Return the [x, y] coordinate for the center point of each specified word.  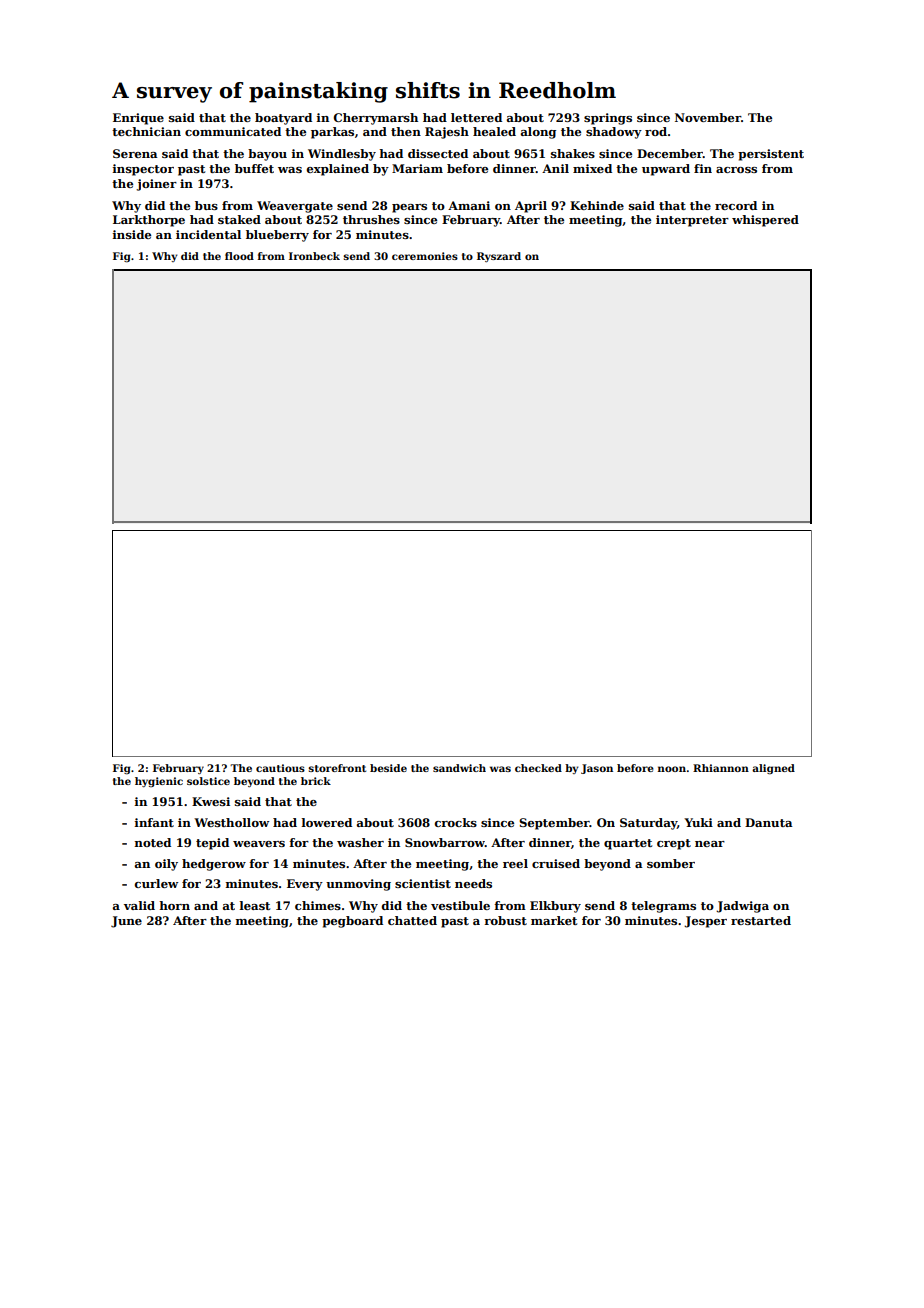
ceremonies [425, 256]
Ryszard [499, 257]
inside [132, 234]
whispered [765, 221]
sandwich [459, 768]
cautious [280, 768]
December [670, 153]
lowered [327, 822]
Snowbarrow [445, 842]
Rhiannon [721, 768]
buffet [254, 168]
